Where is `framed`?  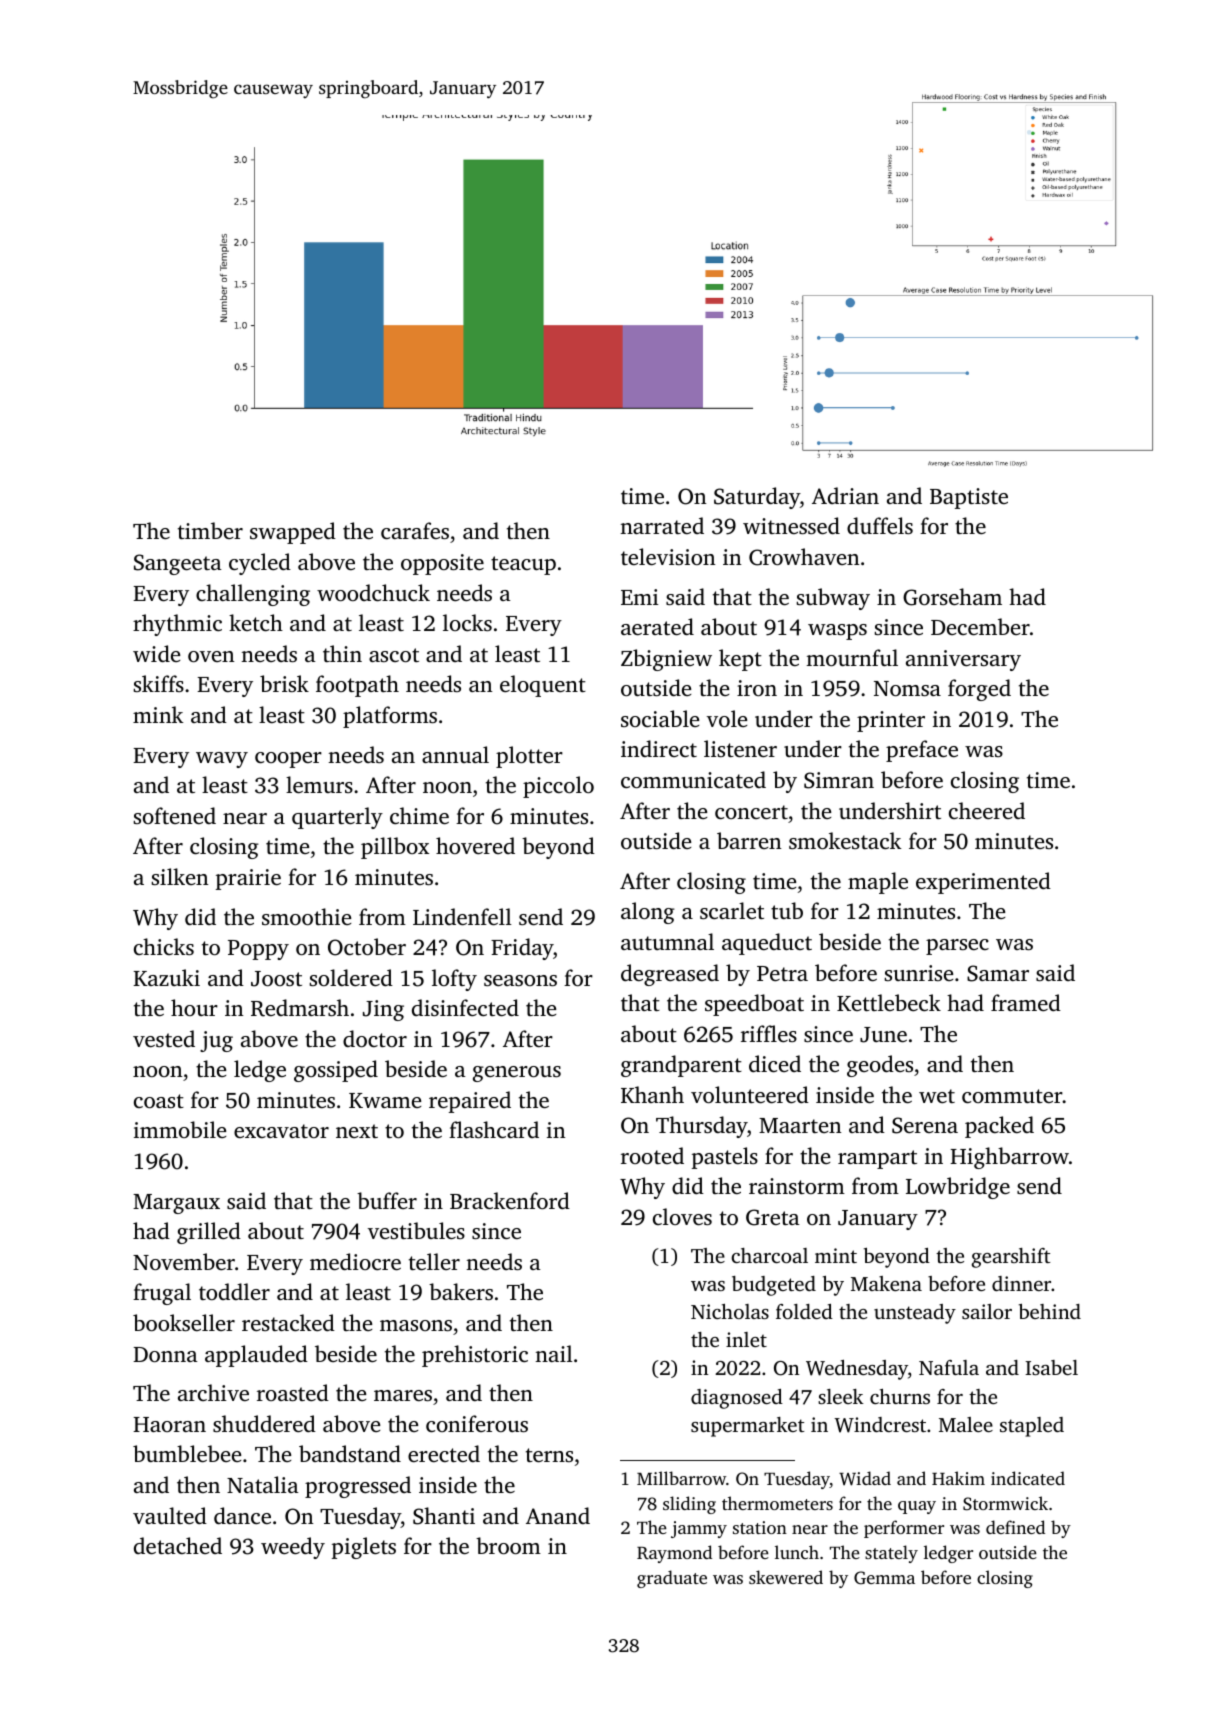 framed is located at coordinates (1026, 1002).
